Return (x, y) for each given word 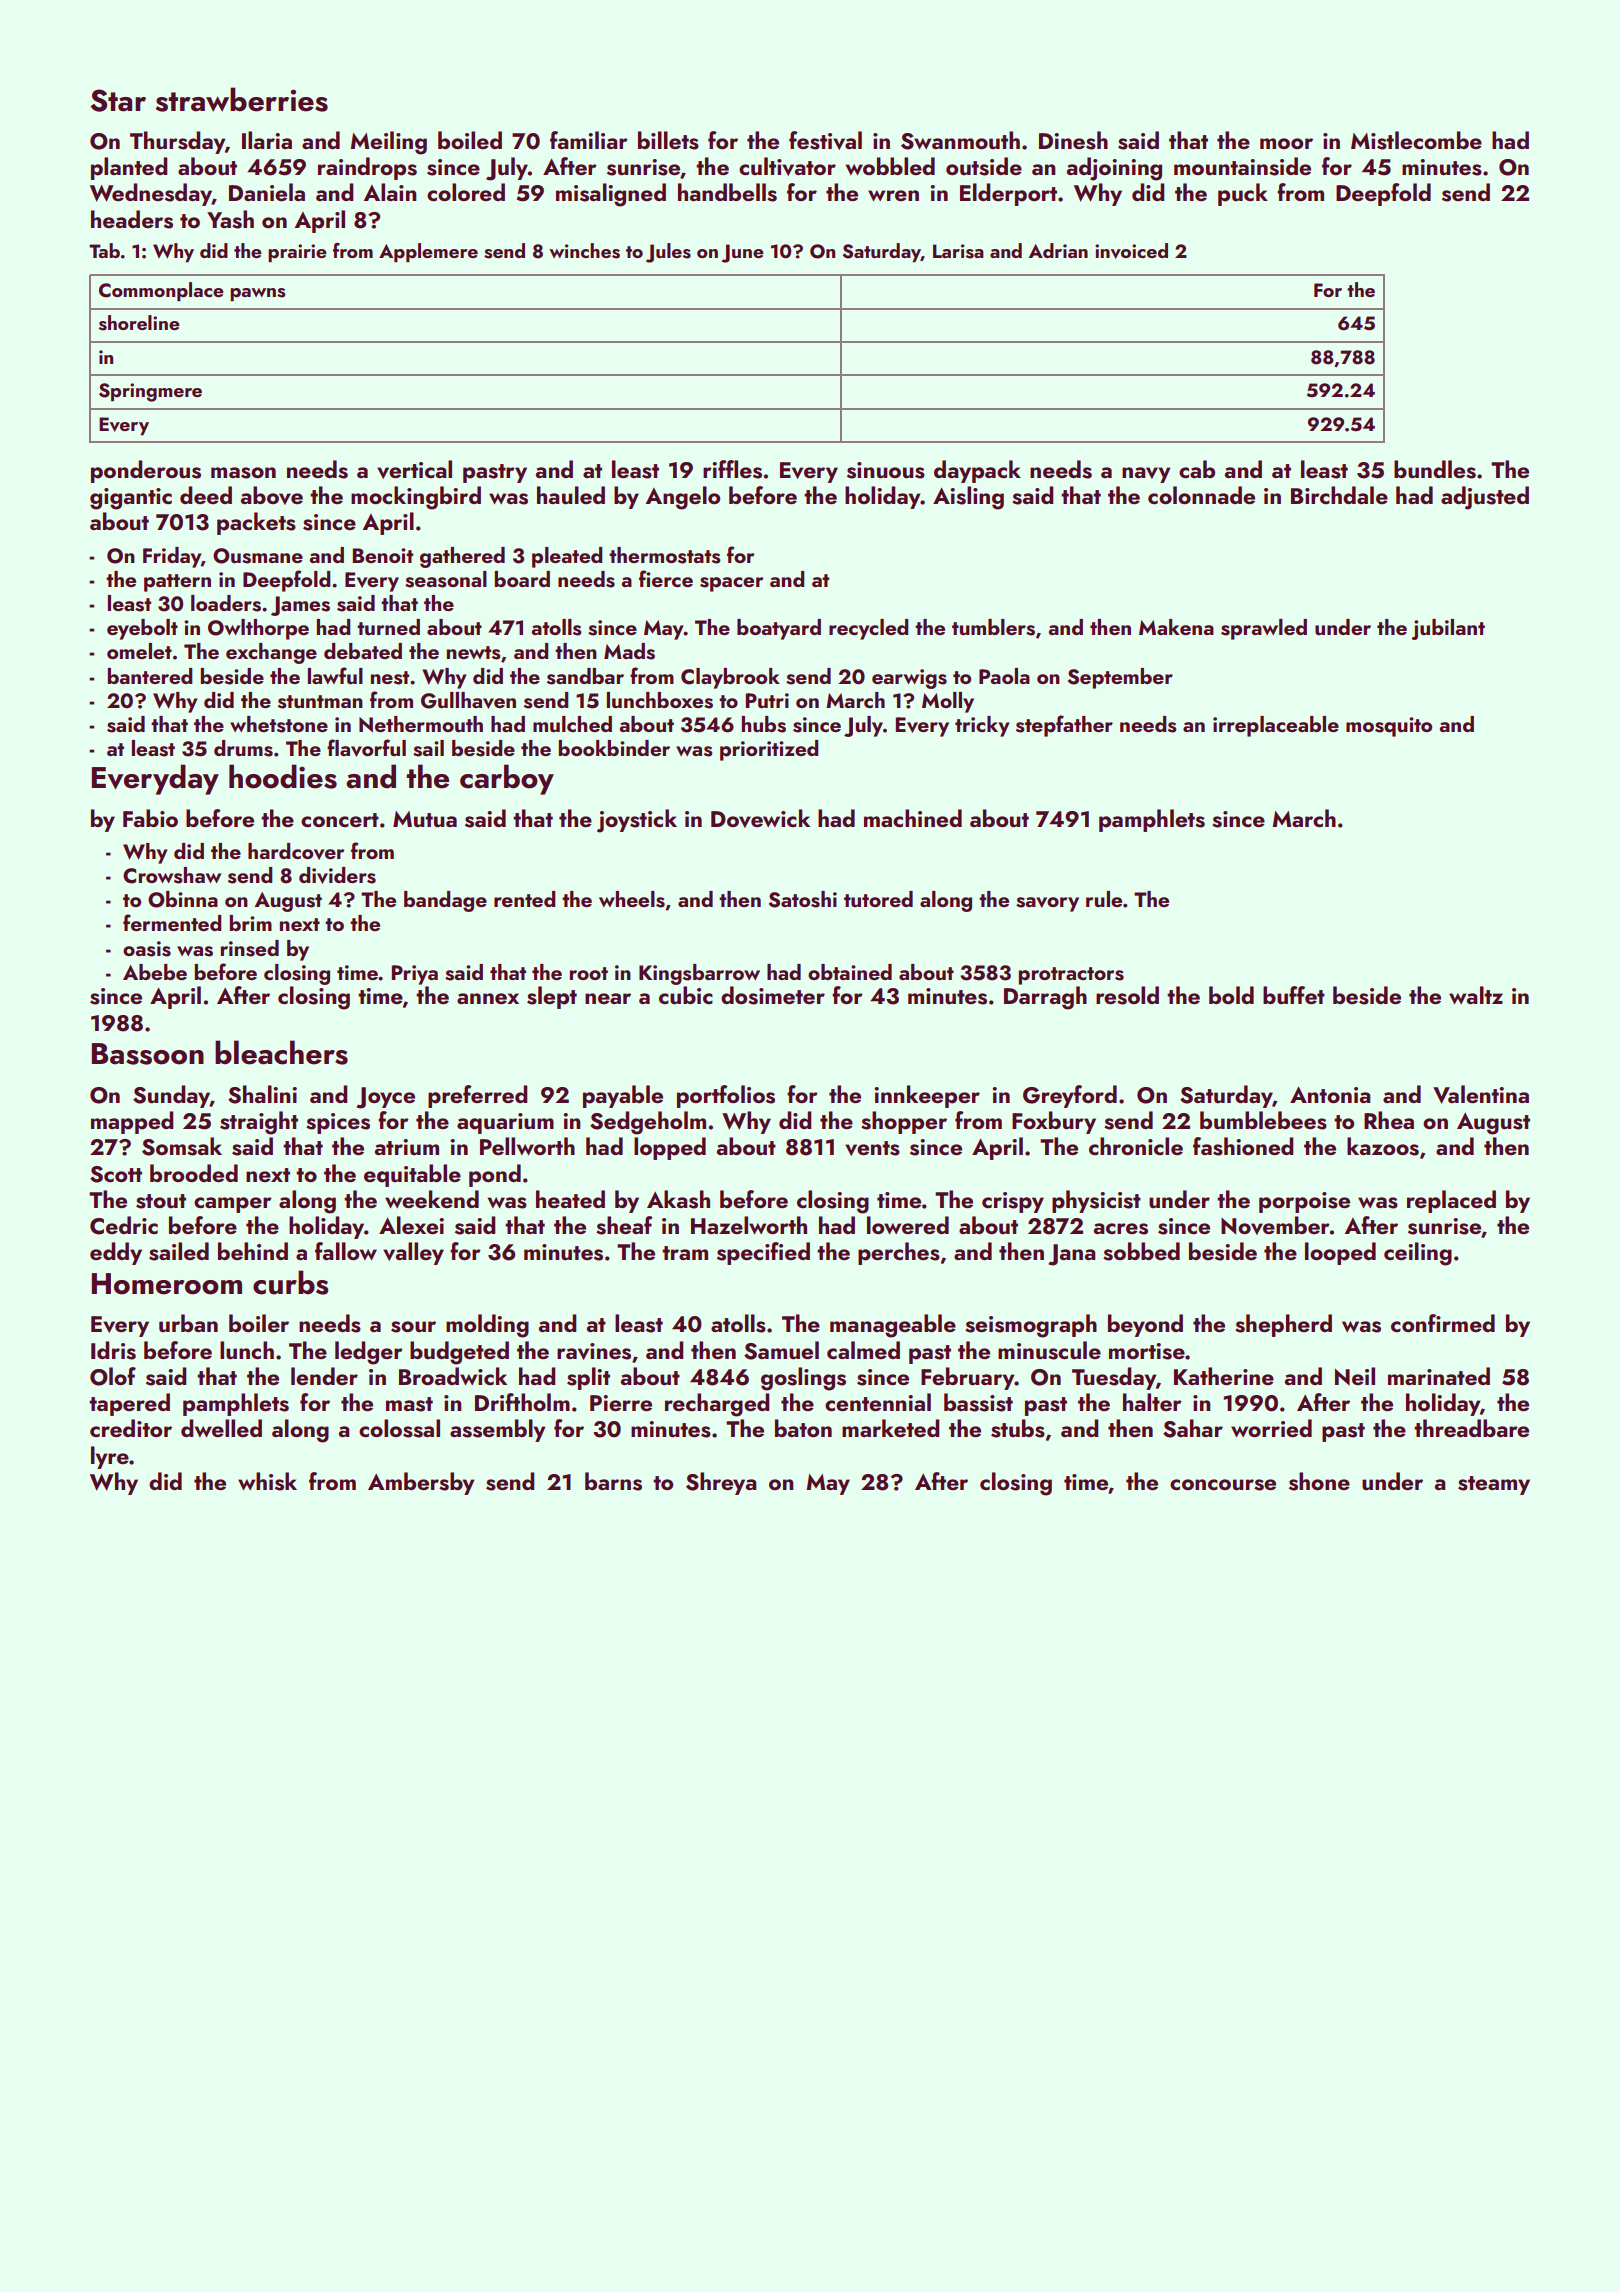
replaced (1451, 1201)
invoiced (1131, 251)
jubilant (1448, 629)
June (742, 253)
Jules (668, 253)
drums (243, 748)
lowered (908, 1225)
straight (259, 1123)
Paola (1004, 676)
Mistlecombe (1416, 140)
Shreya (721, 1483)
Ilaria (267, 140)
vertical (414, 469)
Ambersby (421, 1483)
